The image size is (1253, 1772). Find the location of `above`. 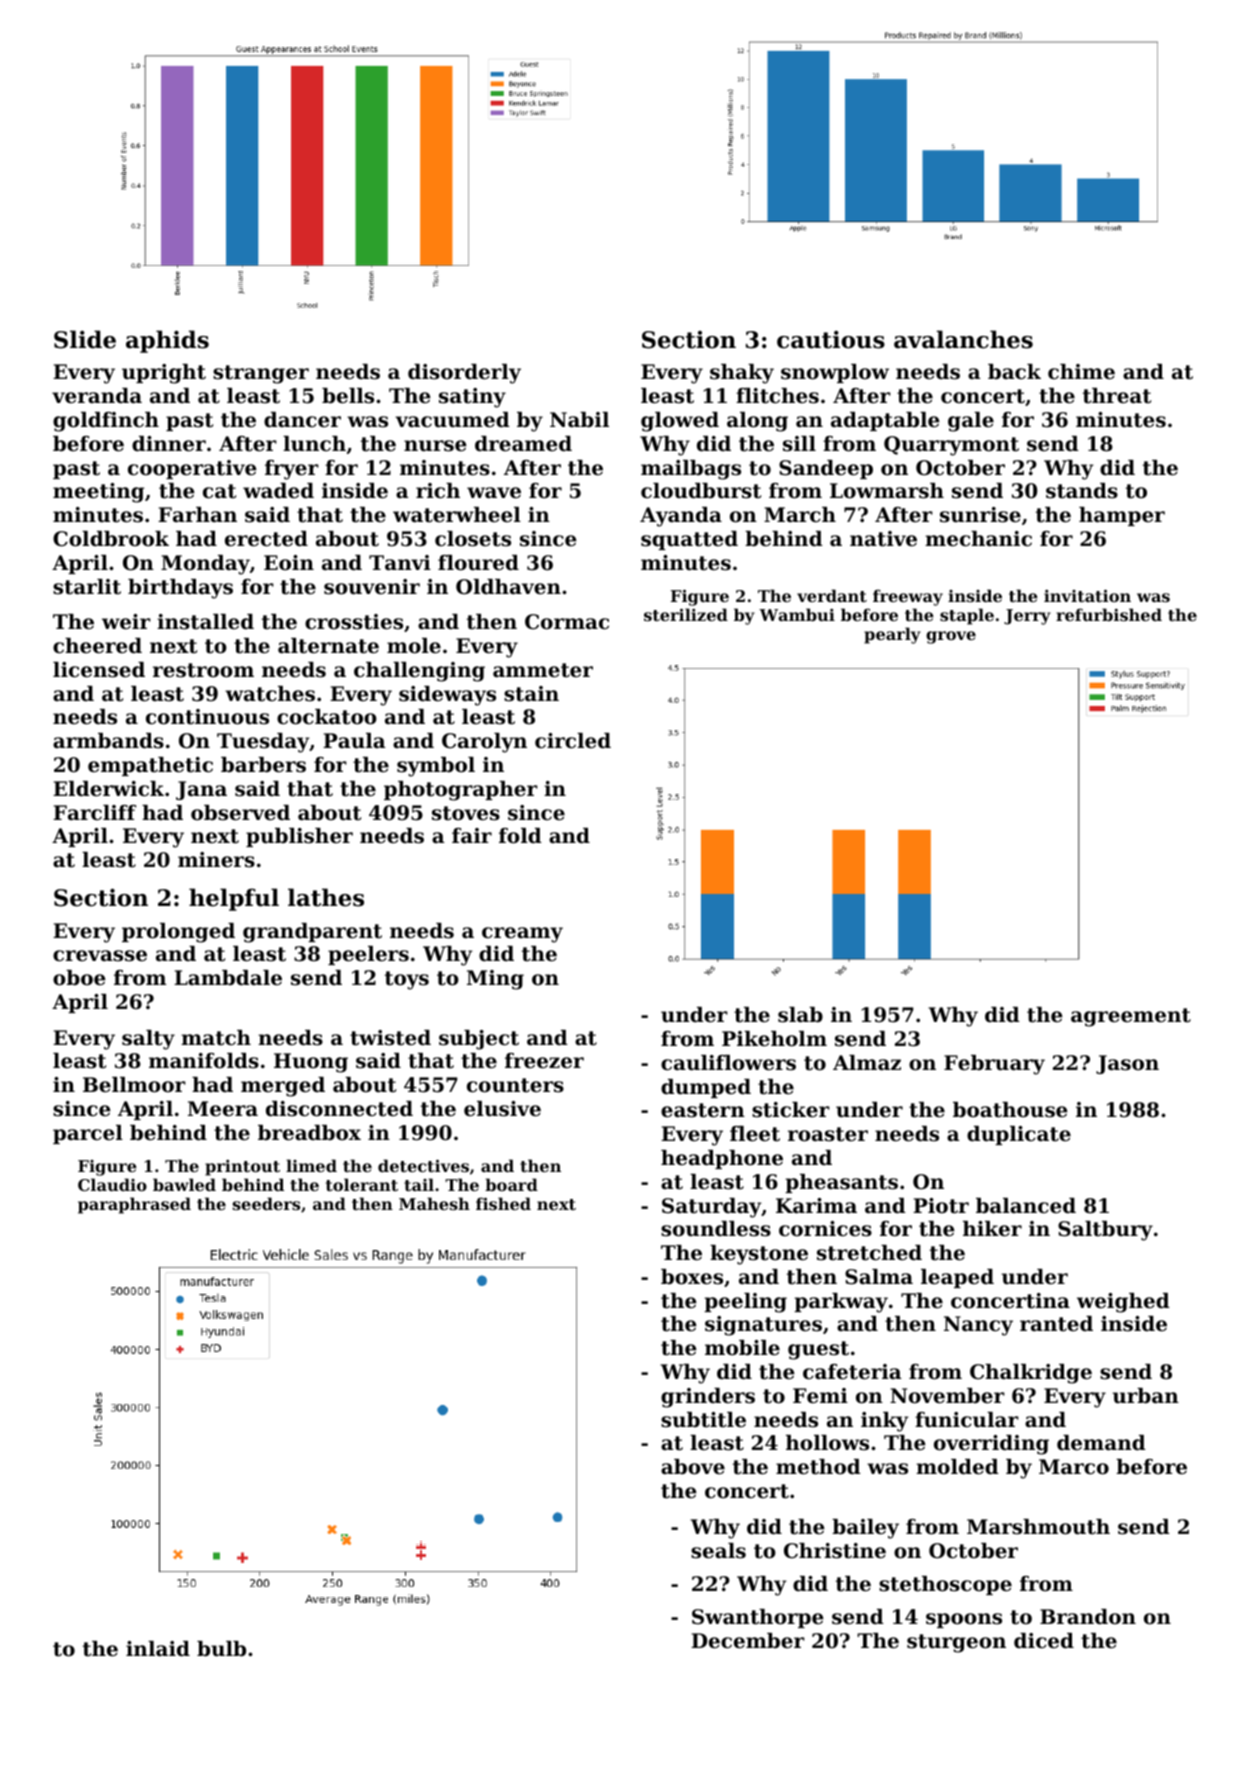

above is located at coordinates (693, 1467).
